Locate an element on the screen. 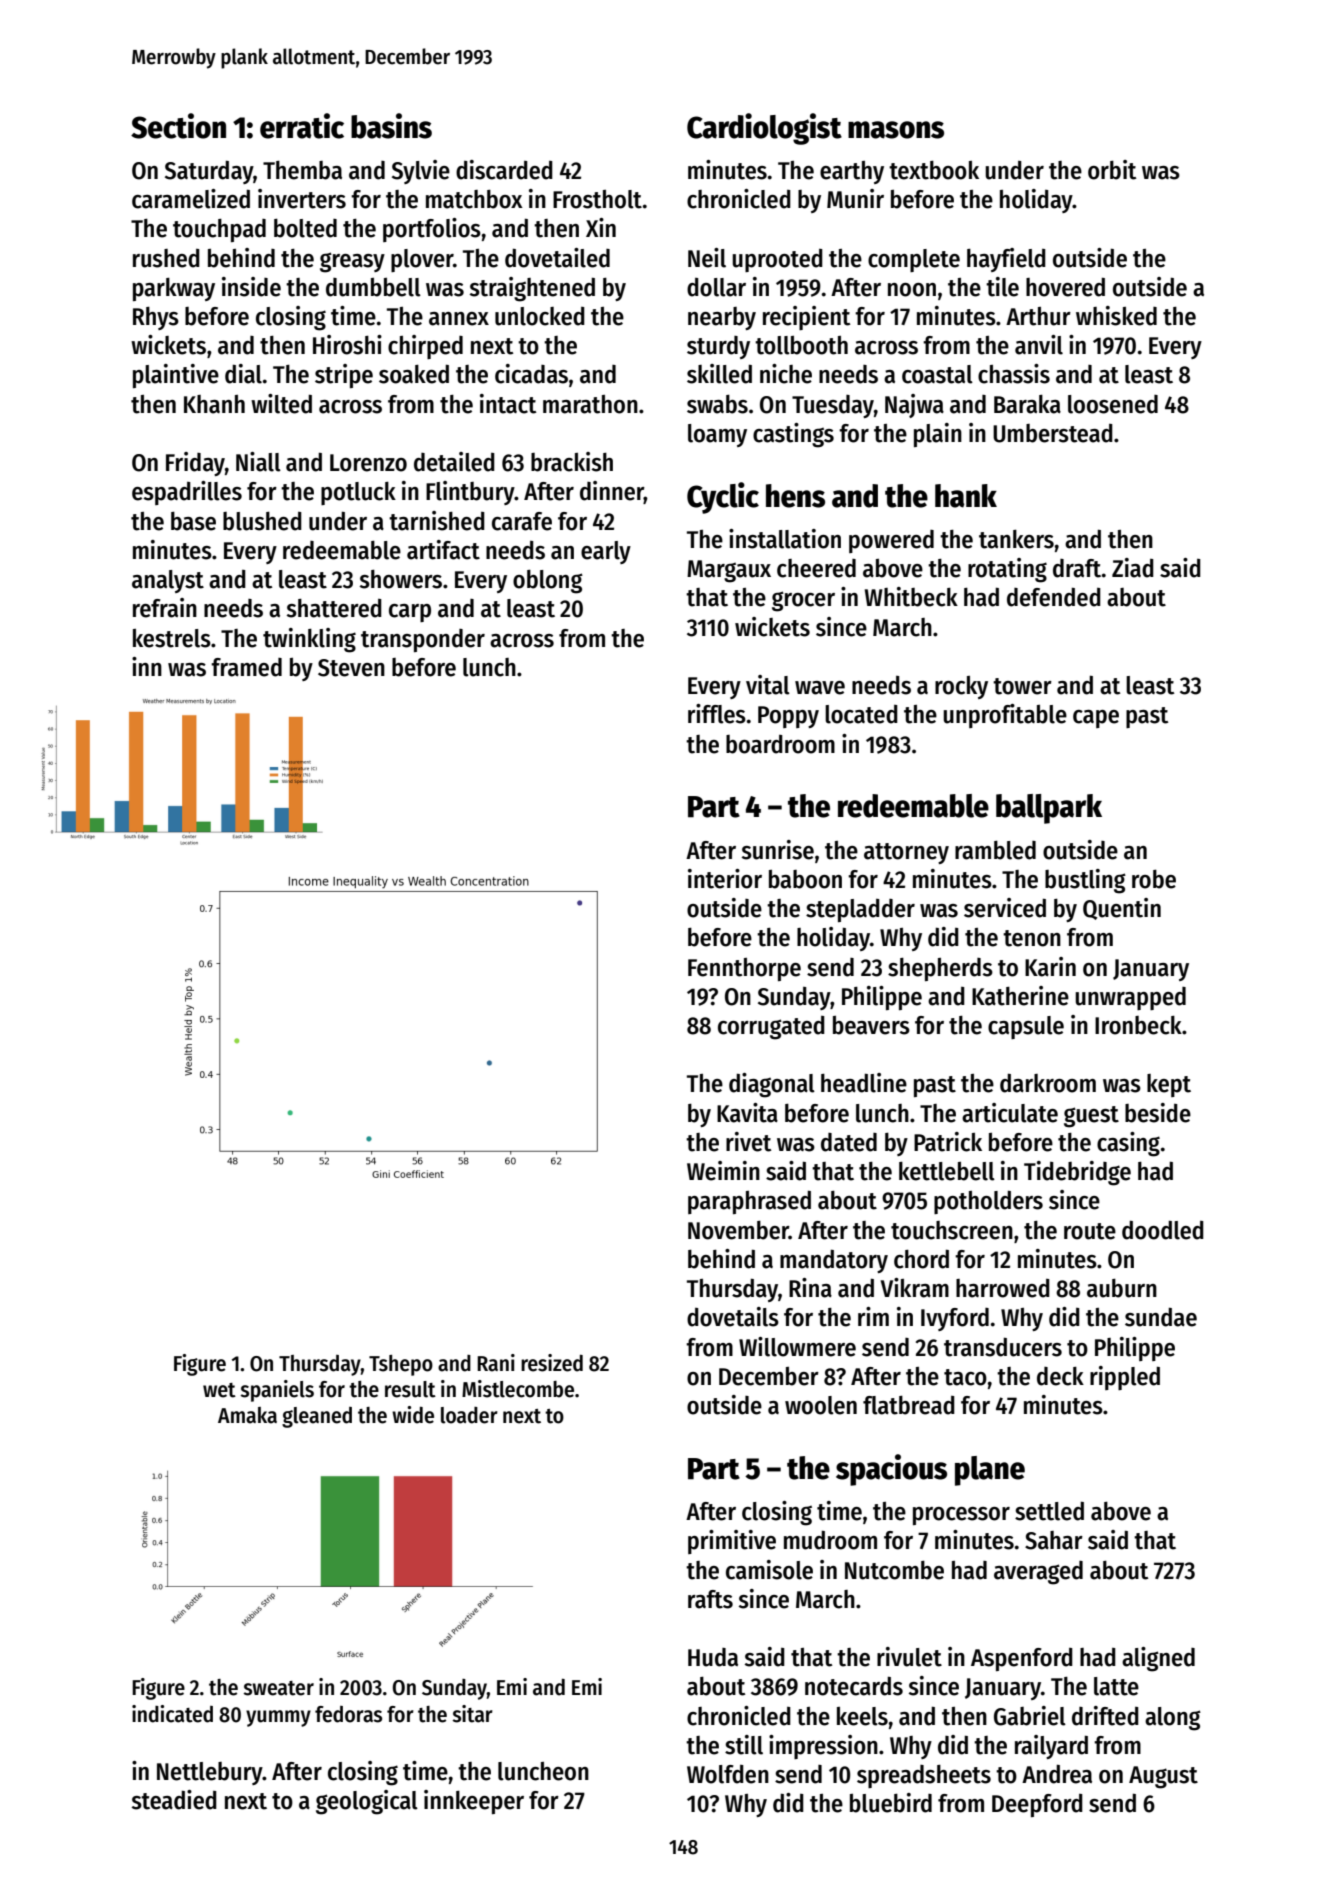 The width and height of the screenshot is (1338, 1892). framed is located at coordinates (246, 667).
